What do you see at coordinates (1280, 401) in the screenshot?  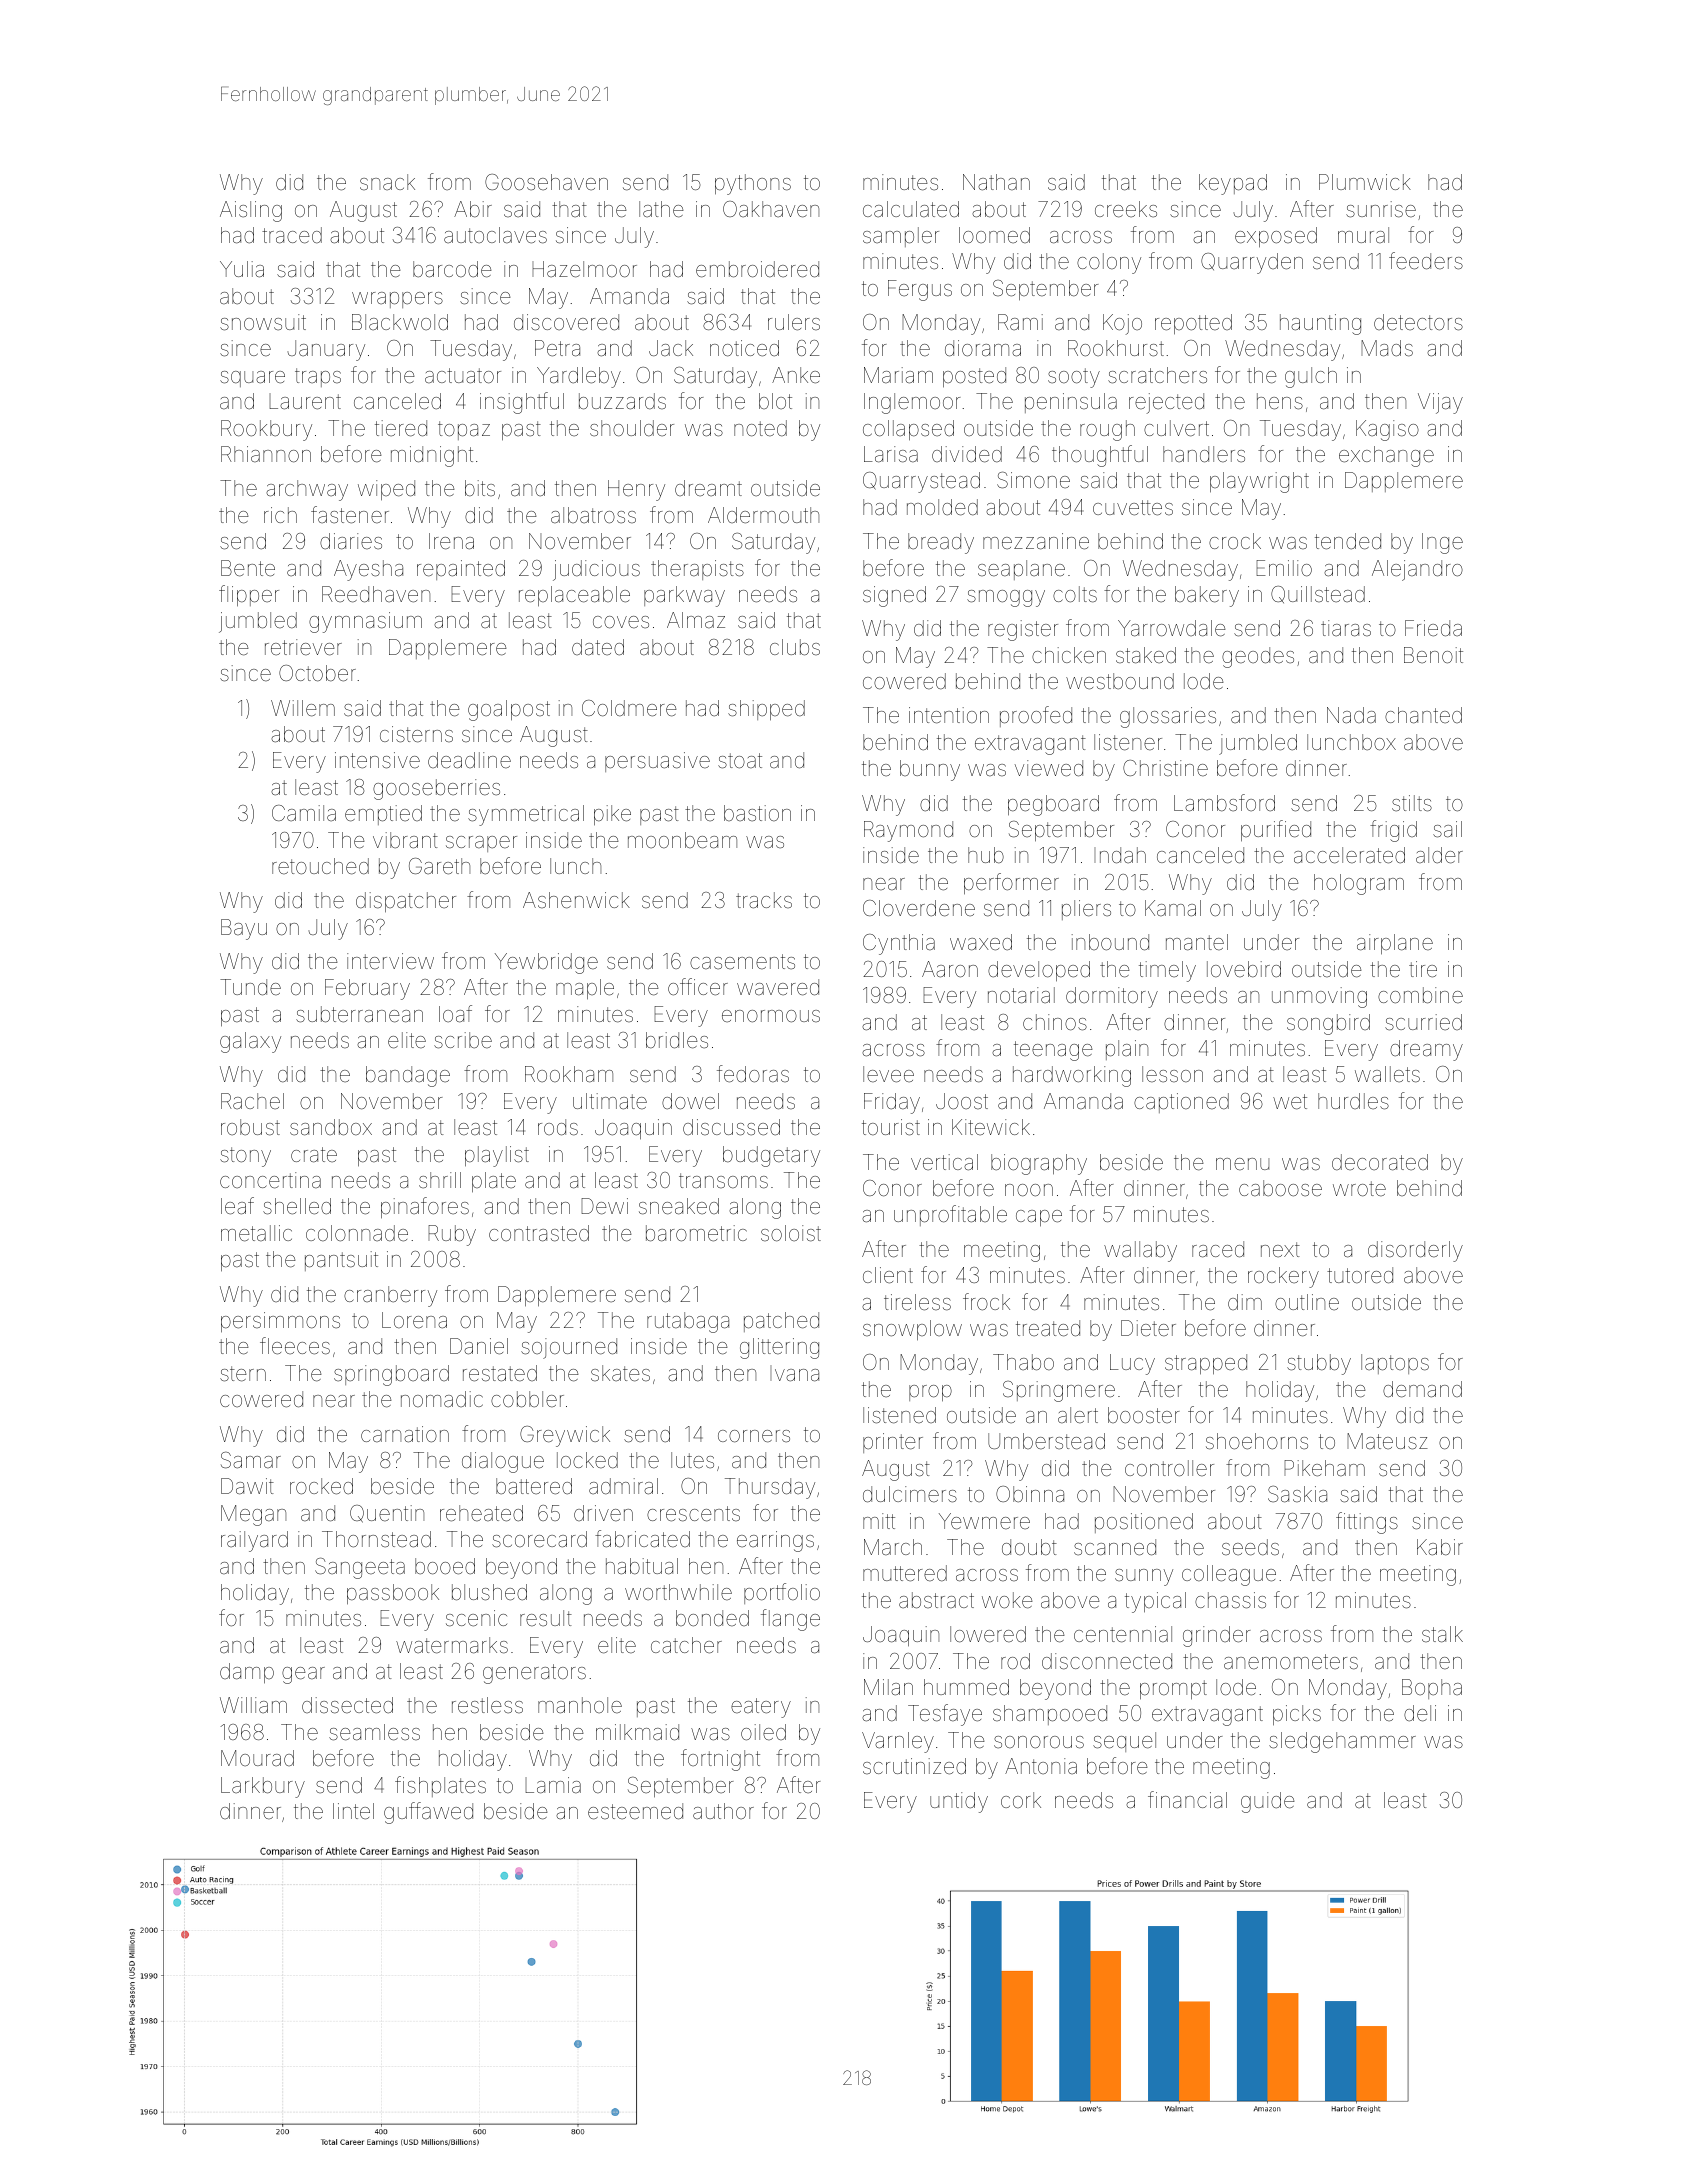 I see `hens` at bounding box center [1280, 401].
